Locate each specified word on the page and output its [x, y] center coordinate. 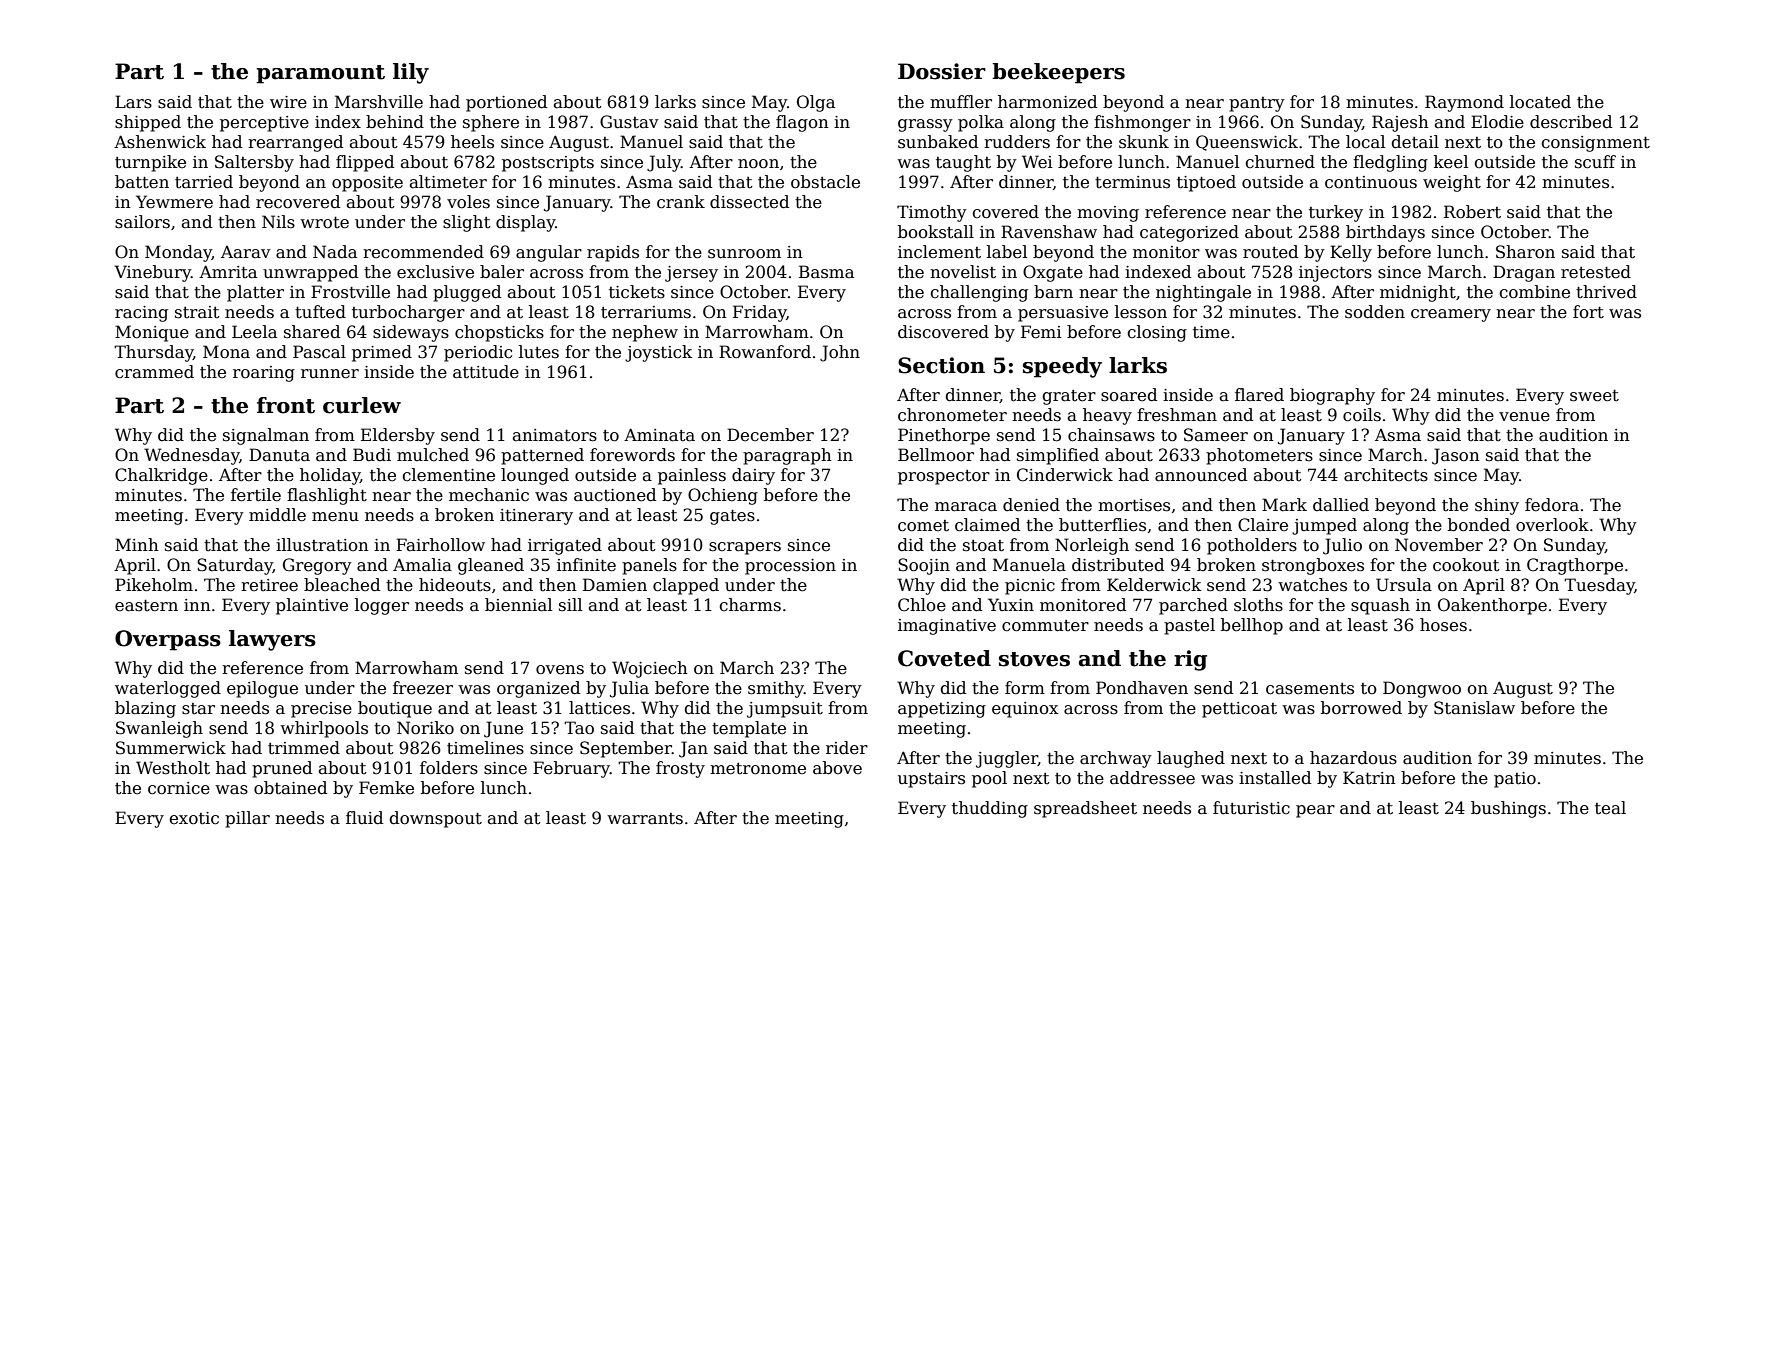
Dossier [942, 71]
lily [411, 73]
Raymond [1464, 103]
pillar [247, 819]
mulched [433, 455]
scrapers [745, 548]
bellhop [1252, 626]
